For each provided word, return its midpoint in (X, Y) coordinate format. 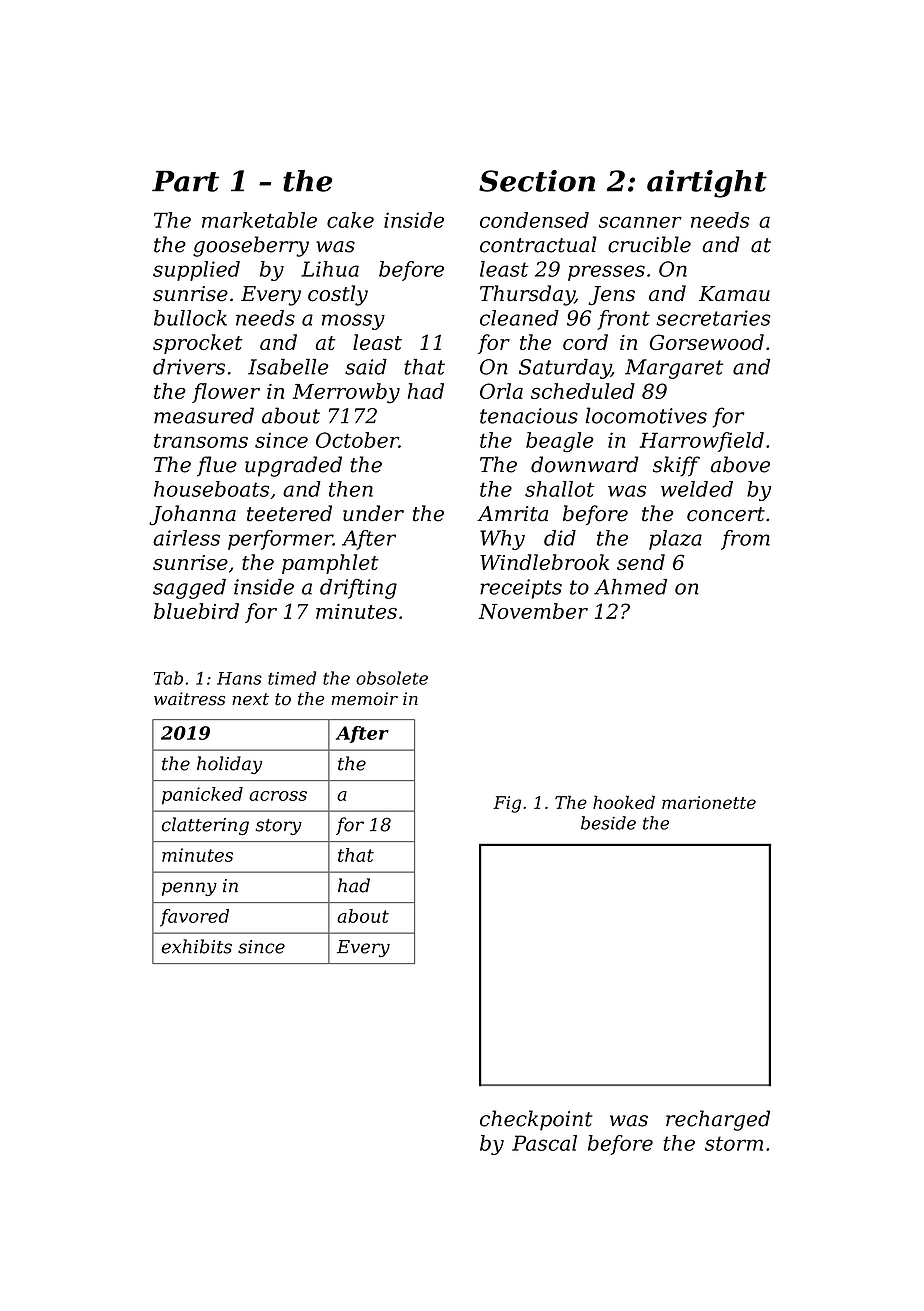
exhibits (197, 946)
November (533, 611)
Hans (239, 678)
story (279, 827)
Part (185, 181)
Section (537, 181)
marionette (709, 802)
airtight (707, 184)
